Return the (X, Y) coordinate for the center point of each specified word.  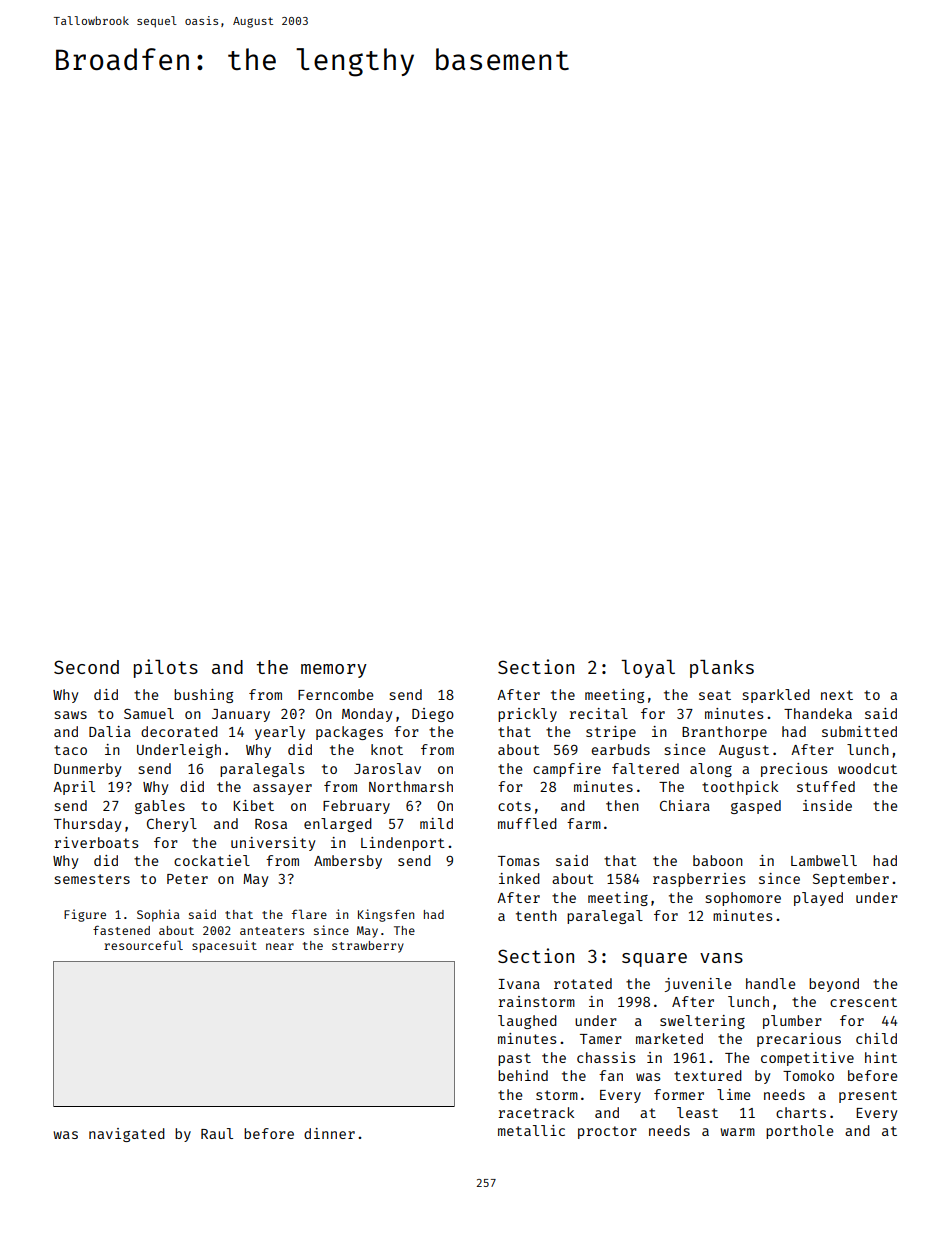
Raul (217, 1133)
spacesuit (224, 946)
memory (334, 671)
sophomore (743, 899)
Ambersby (348, 862)
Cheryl (172, 825)
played (818, 899)
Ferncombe (336, 694)
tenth (536, 915)
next (837, 695)
